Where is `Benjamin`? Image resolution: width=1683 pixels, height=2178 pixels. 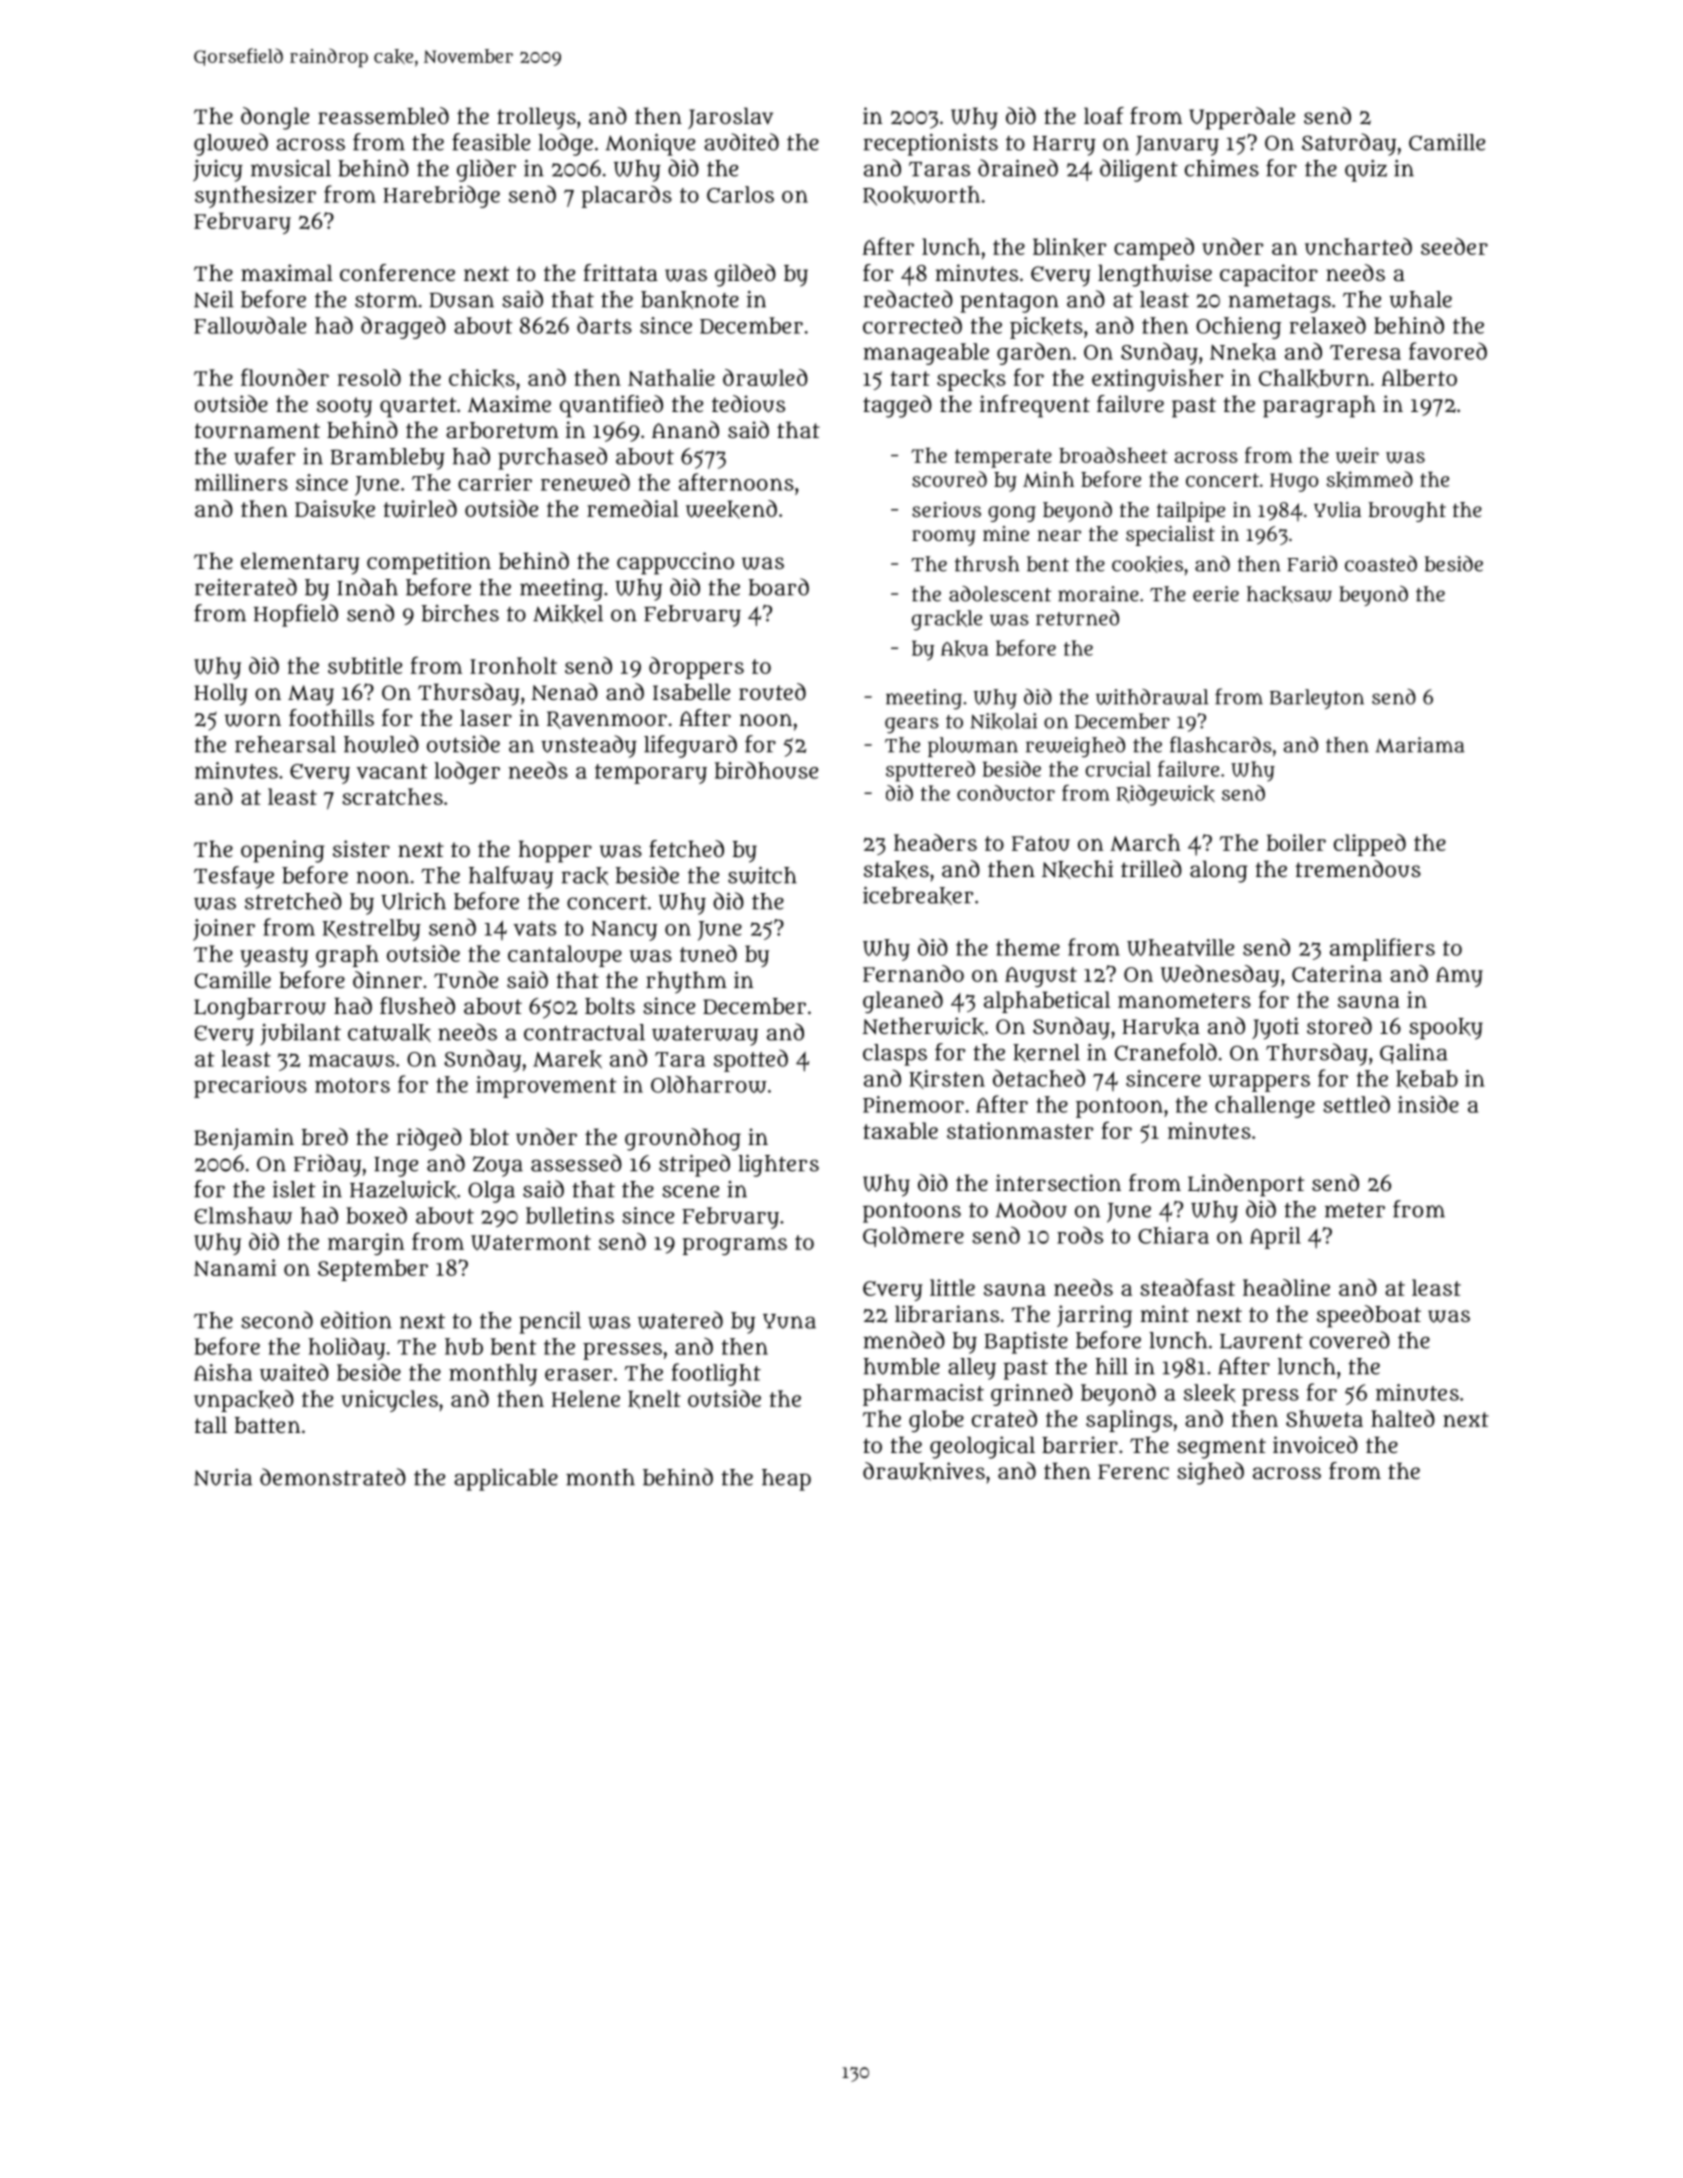 Benjamin is located at coordinates (244, 1139).
